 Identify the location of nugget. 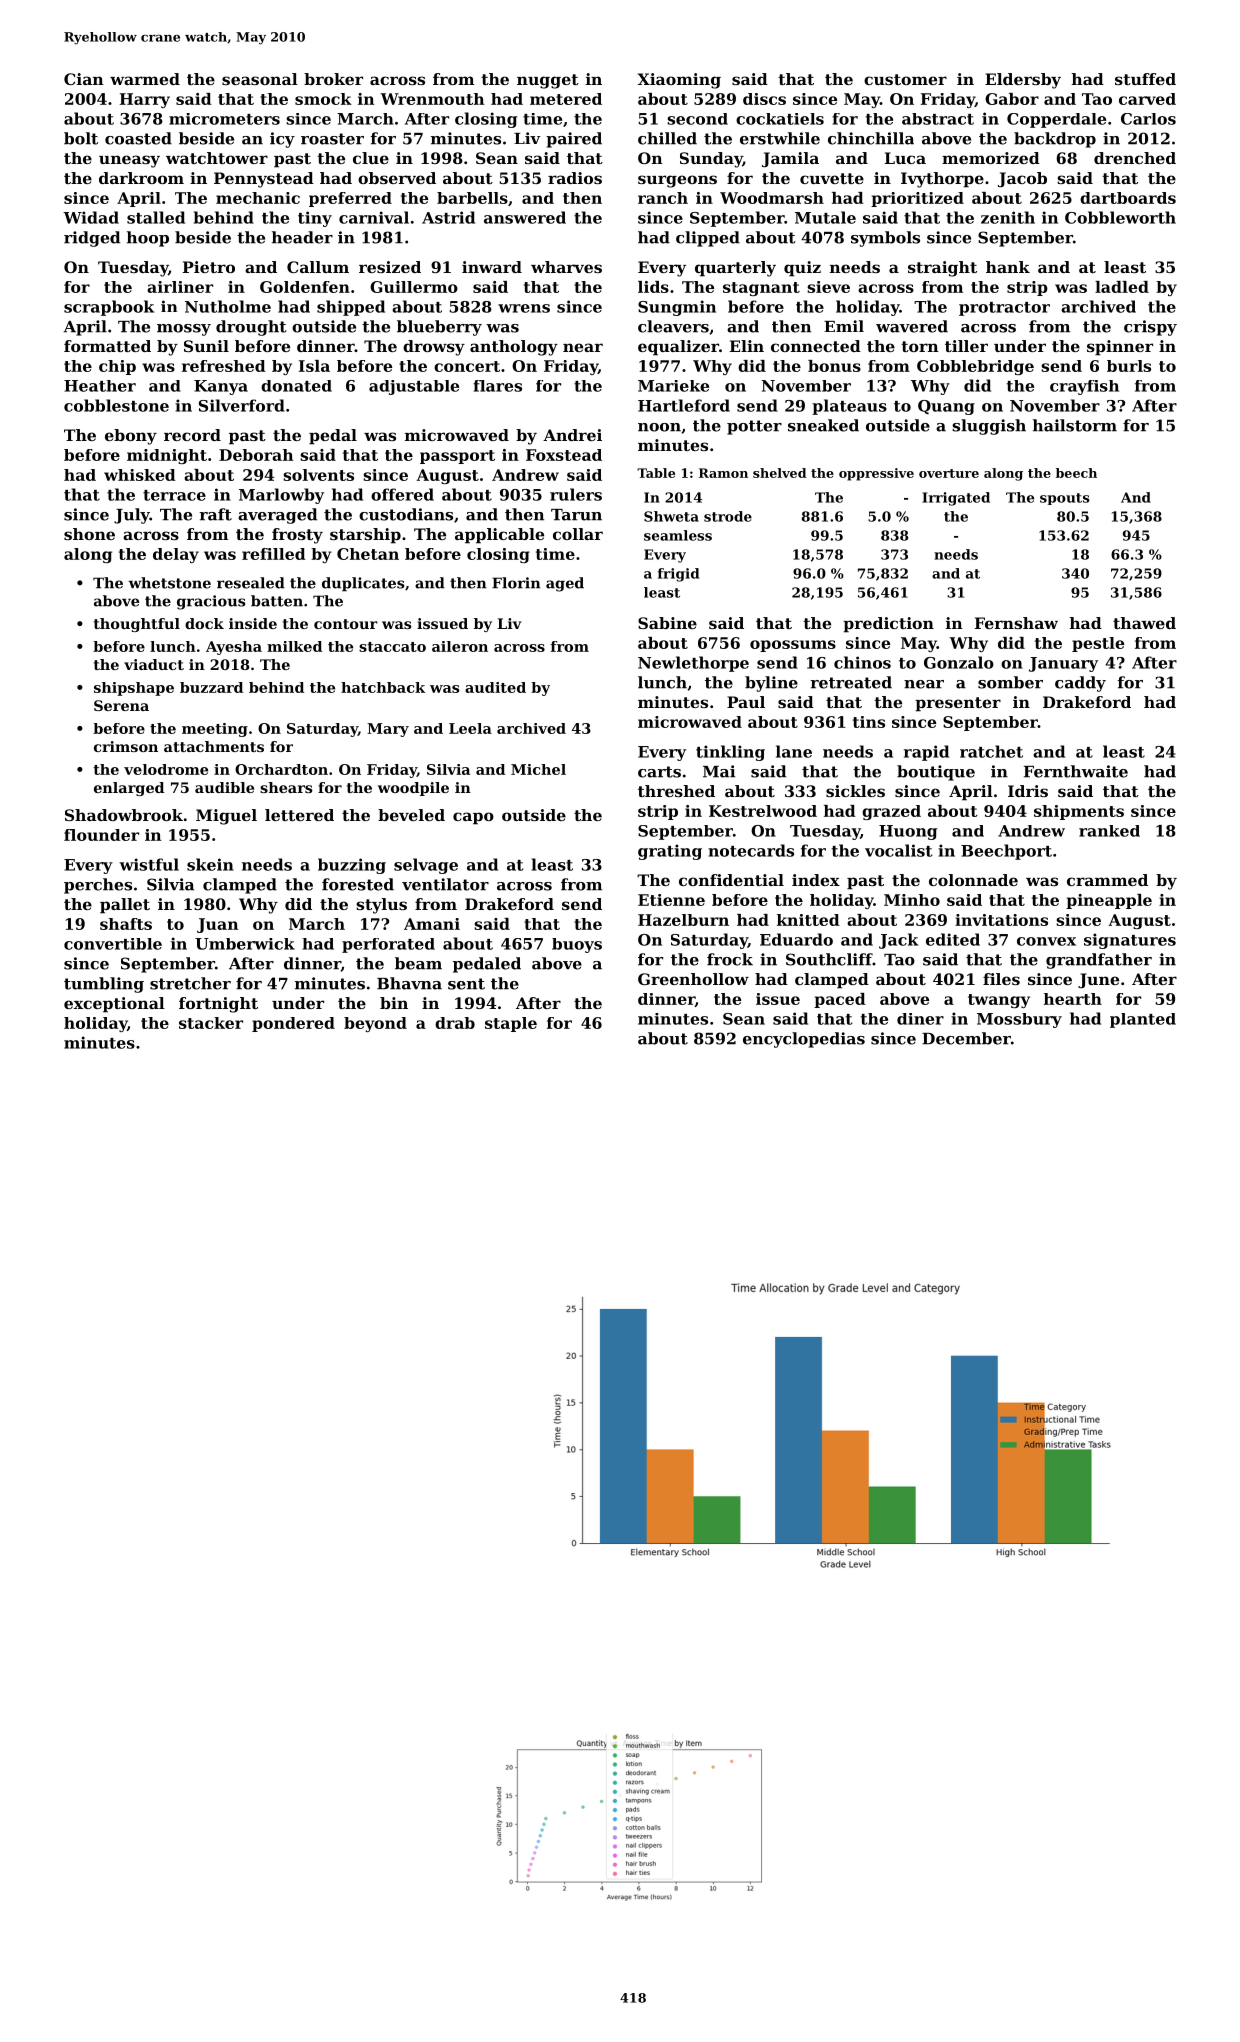
(548, 81).
